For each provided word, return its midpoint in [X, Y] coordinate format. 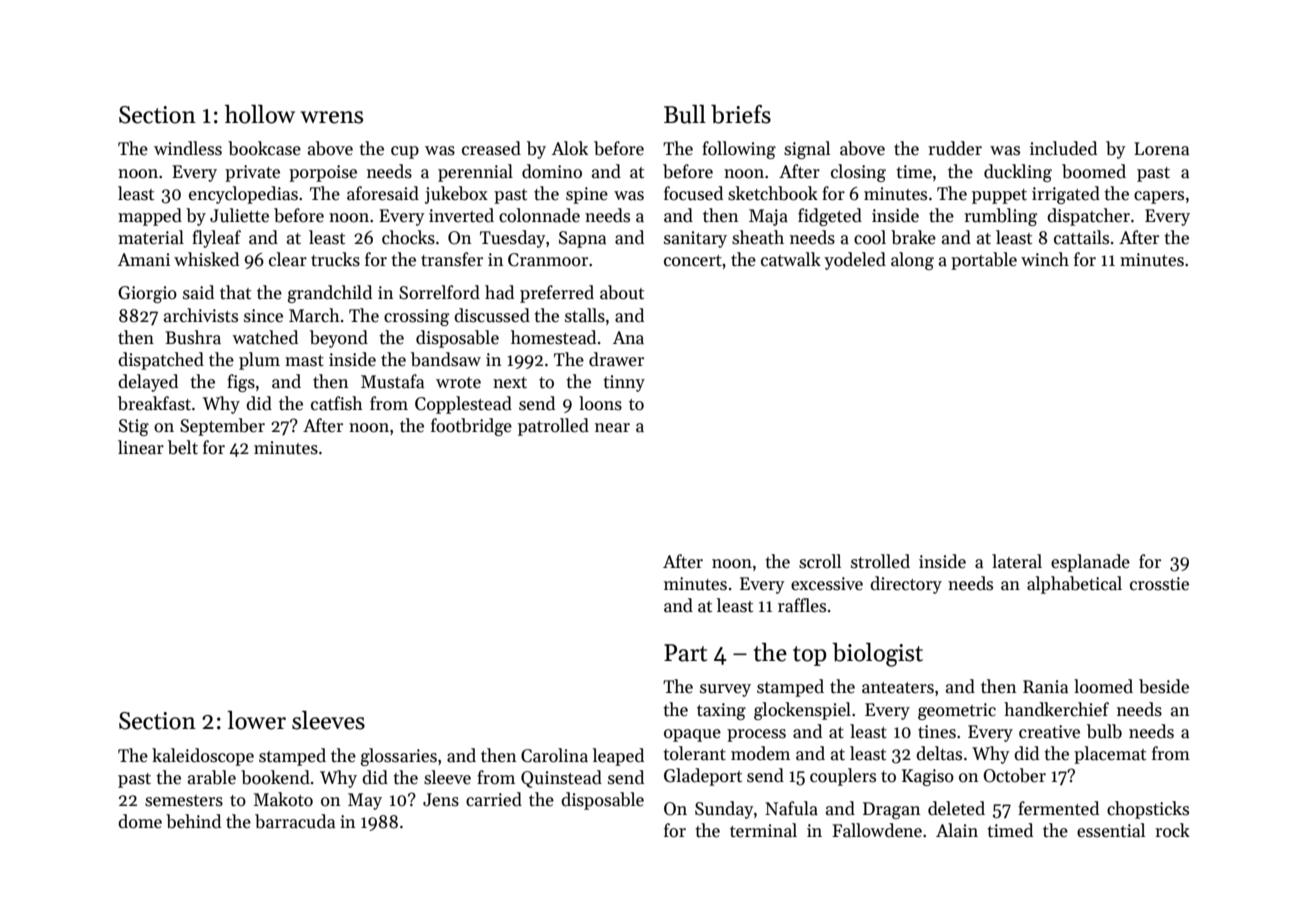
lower [256, 720]
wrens [331, 117]
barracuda [295, 821]
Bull [685, 114]
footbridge [471, 427]
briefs [741, 114]
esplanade [1090, 563]
